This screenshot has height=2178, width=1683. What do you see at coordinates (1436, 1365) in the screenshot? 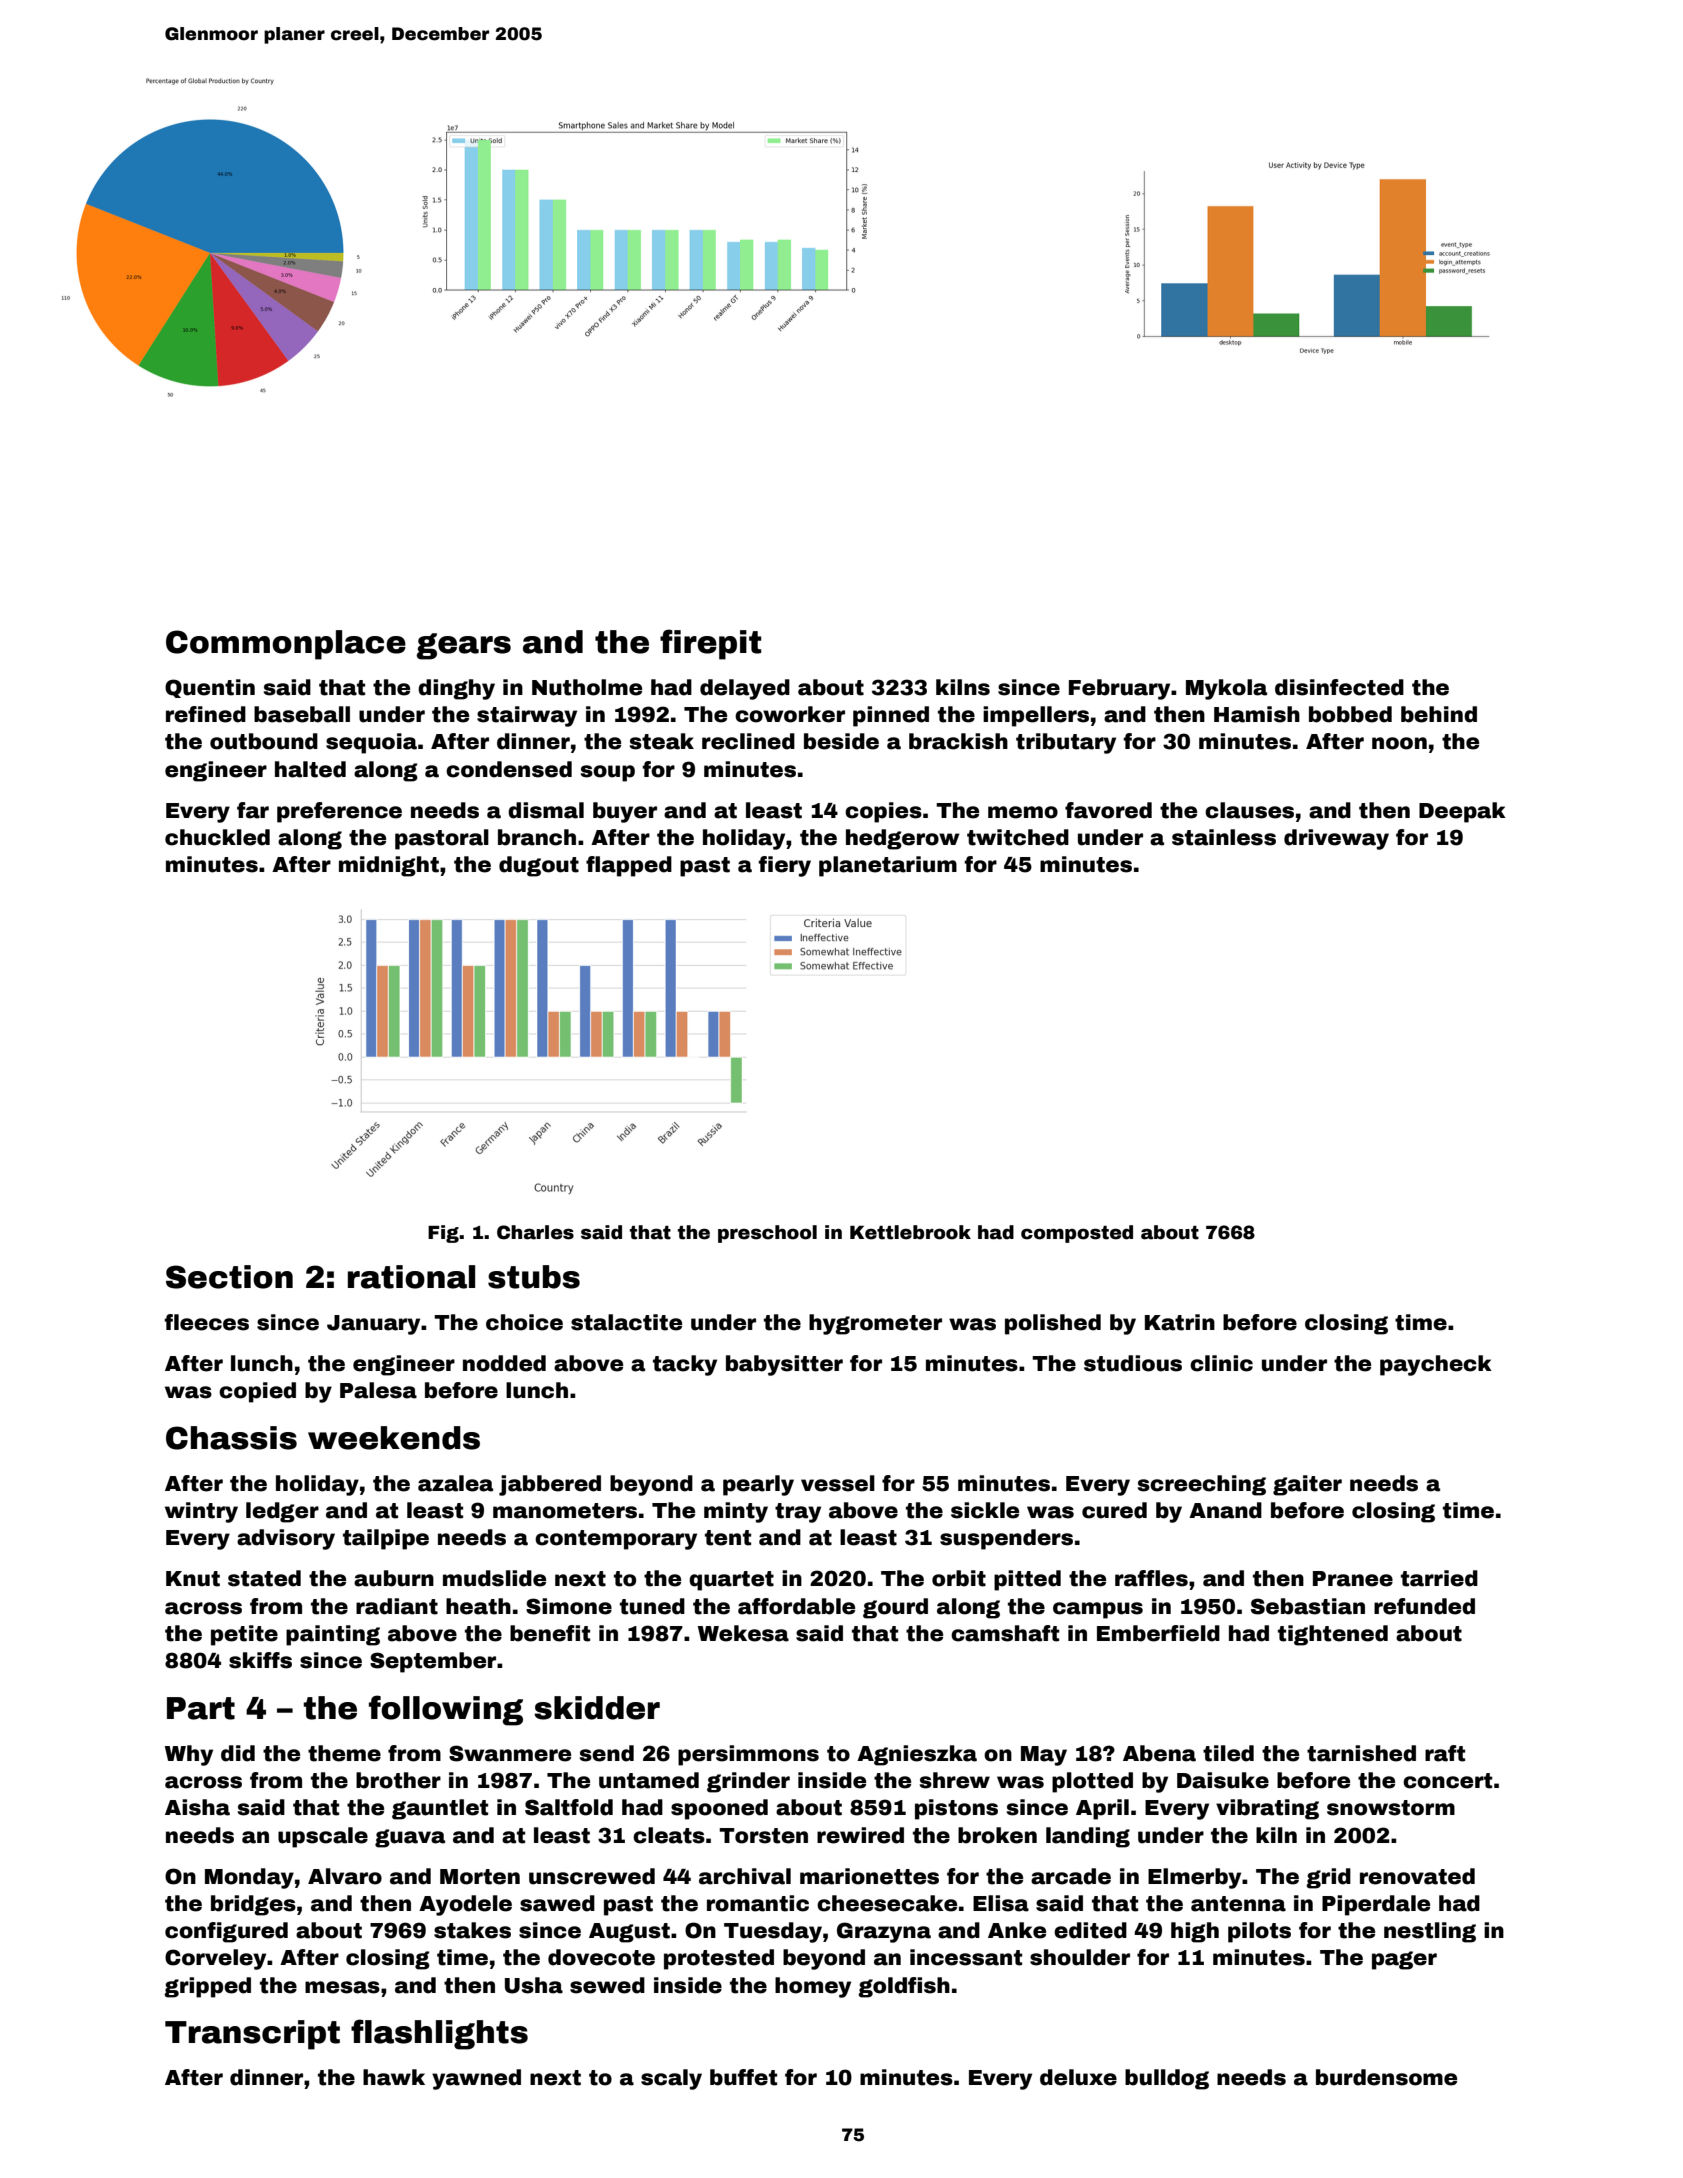
I see `paycheck` at bounding box center [1436, 1365].
